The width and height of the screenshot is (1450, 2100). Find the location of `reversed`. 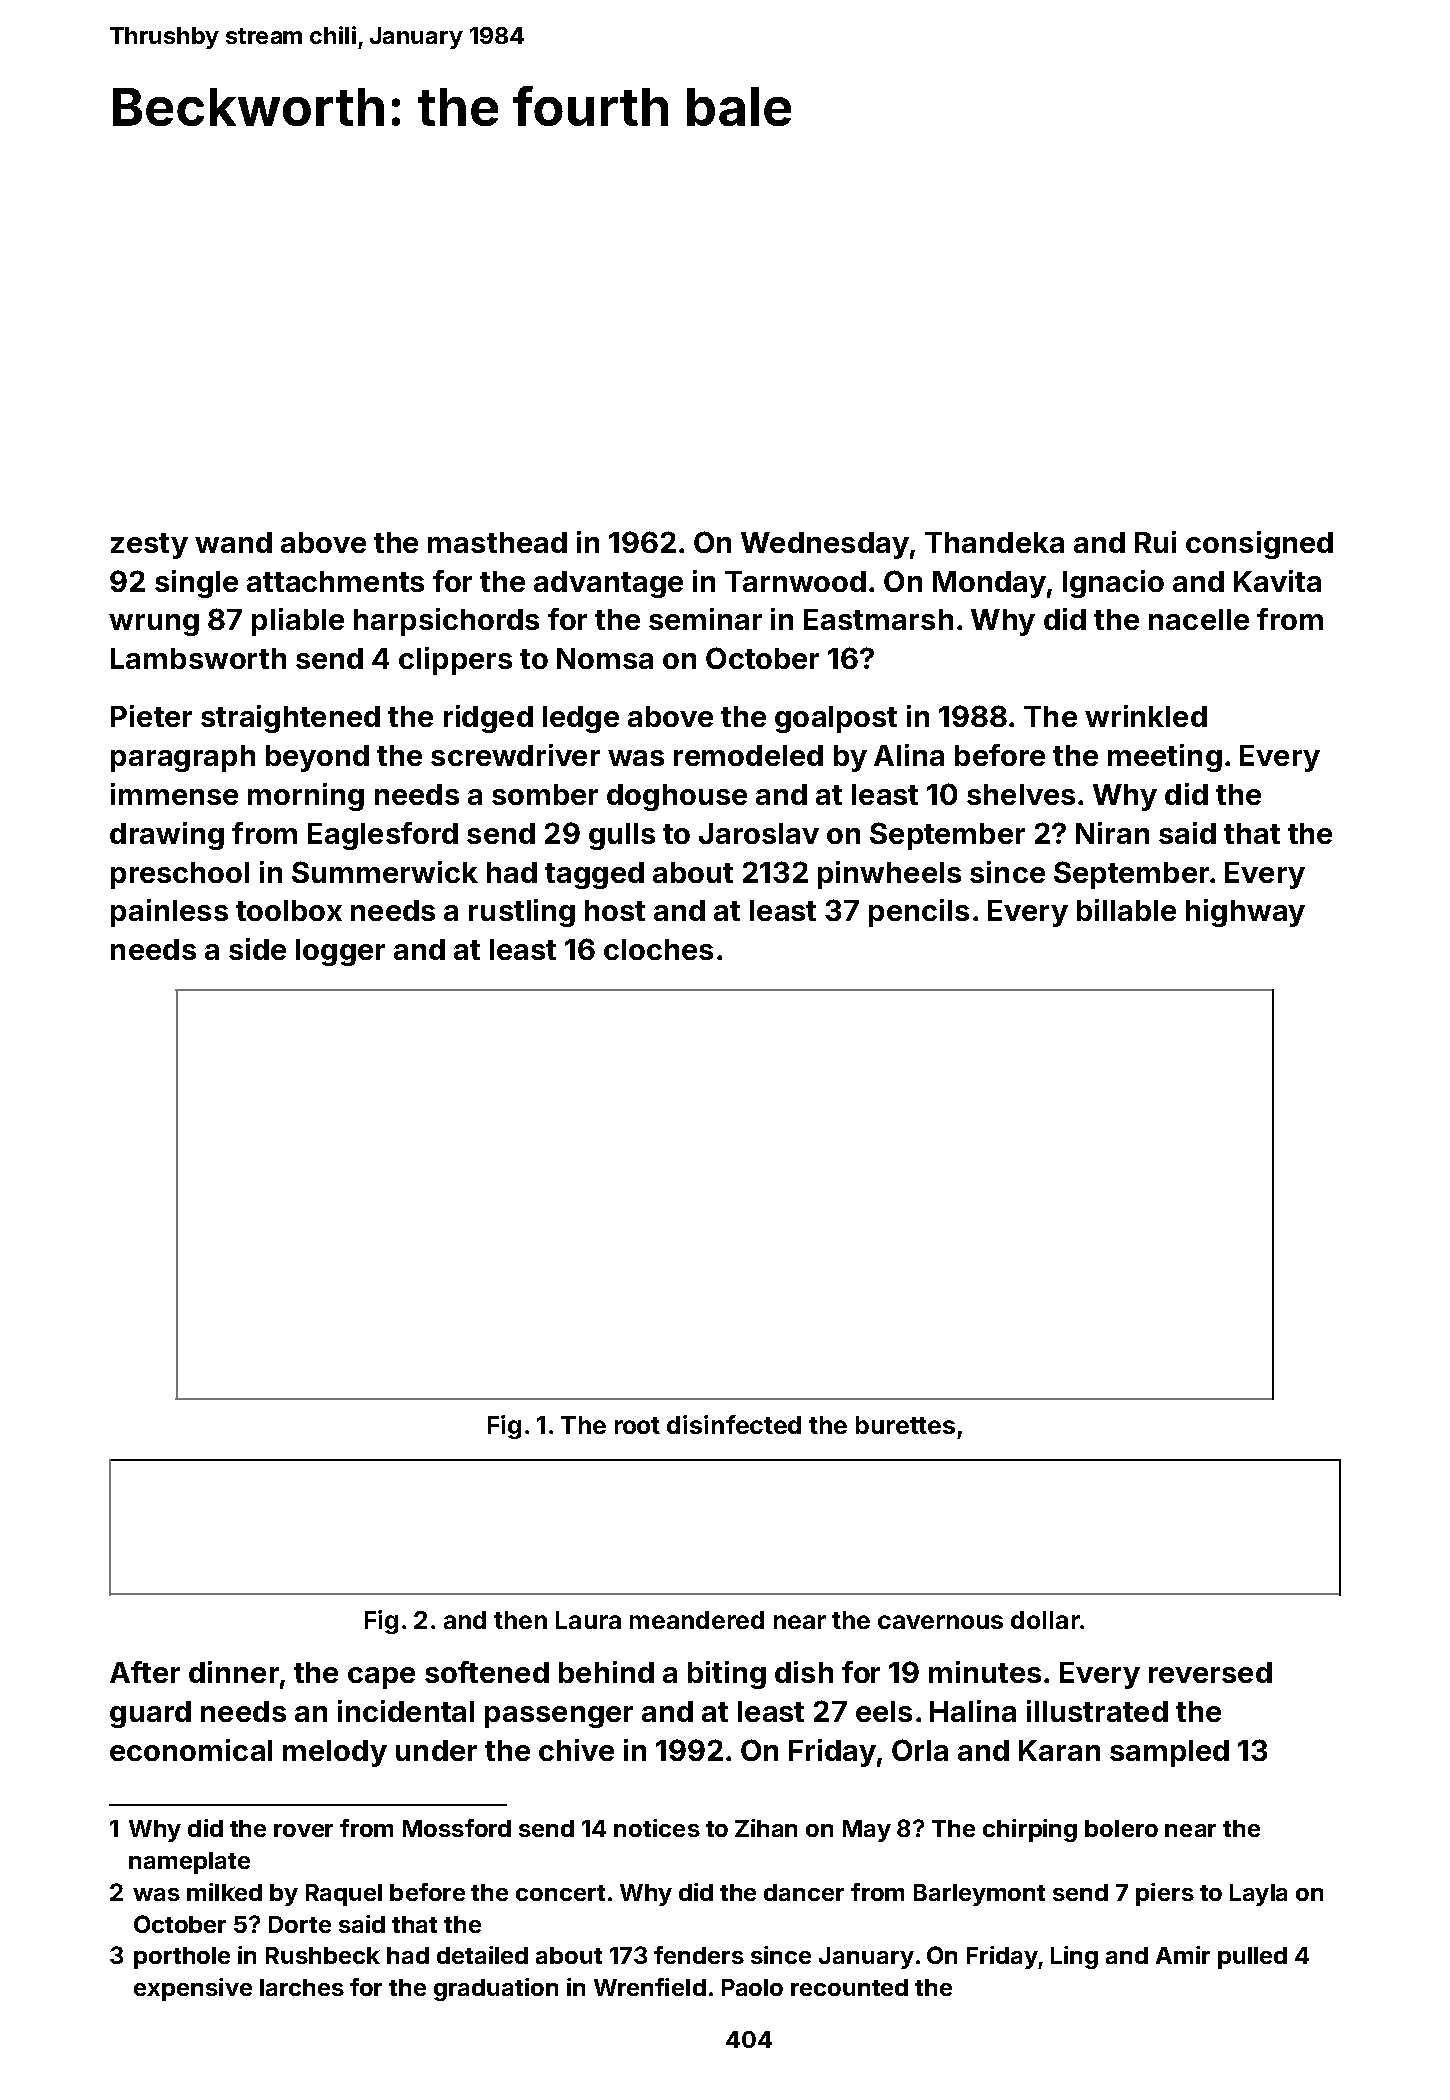

reversed is located at coordinates (1210, 1672).
